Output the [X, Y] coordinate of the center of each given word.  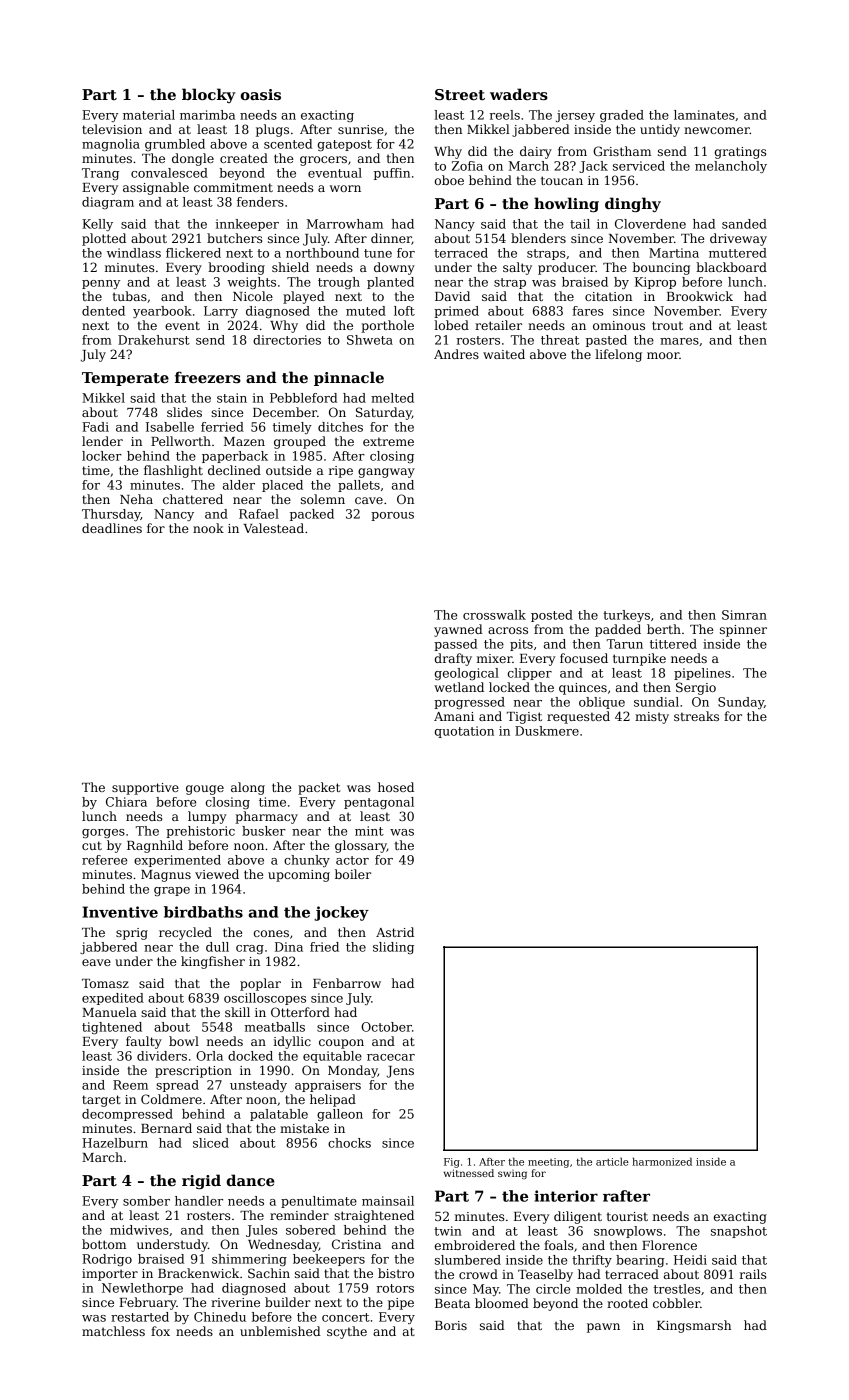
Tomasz [105, 983]
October [386, 1027]
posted [552, 616]
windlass [134, 253]
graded [622, 116]
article [612, 1161]
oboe [449, 180]
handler [199, 1201]
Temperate [125, 379]
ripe [341, 472]
